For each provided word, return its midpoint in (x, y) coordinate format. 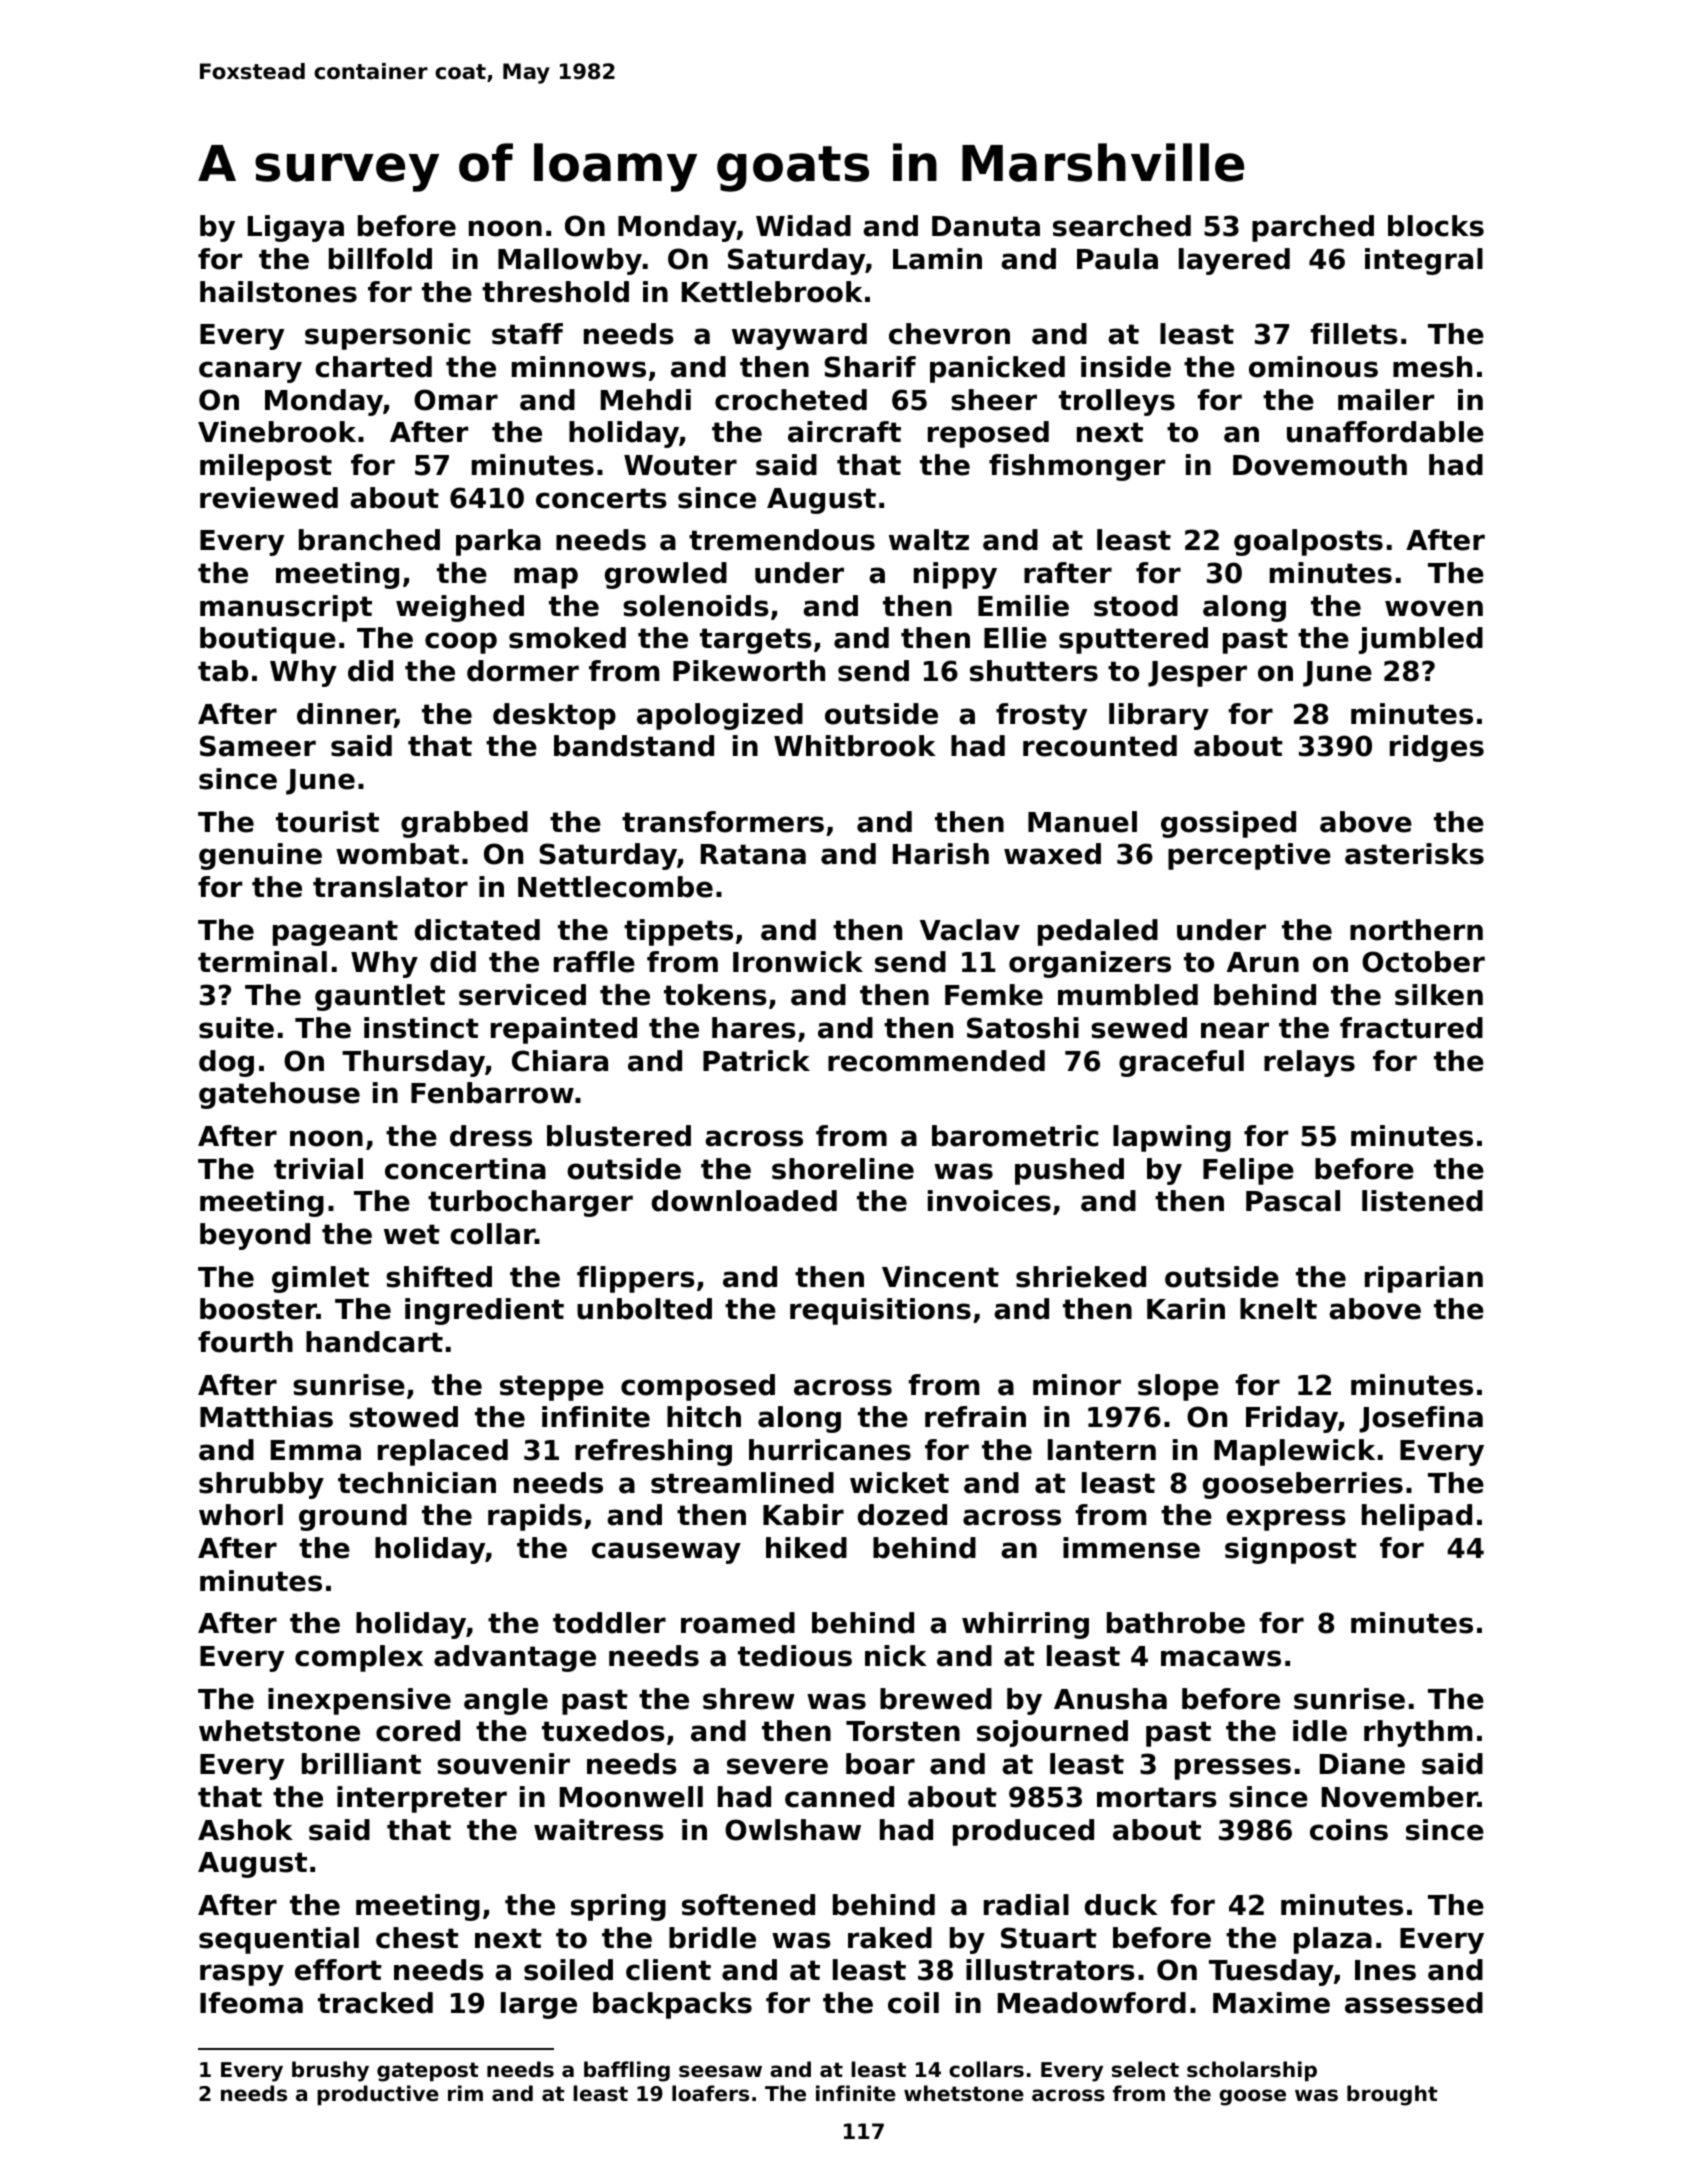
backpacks (672, 2005)
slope (1178, 1387)
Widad (803, 226)
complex (359, 1658)
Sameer (258, 746)
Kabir (803, 1515)
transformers (723, 822)
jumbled (1421, 640)
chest (417, 1938)
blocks (1436, 226)
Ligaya (296, 228)
